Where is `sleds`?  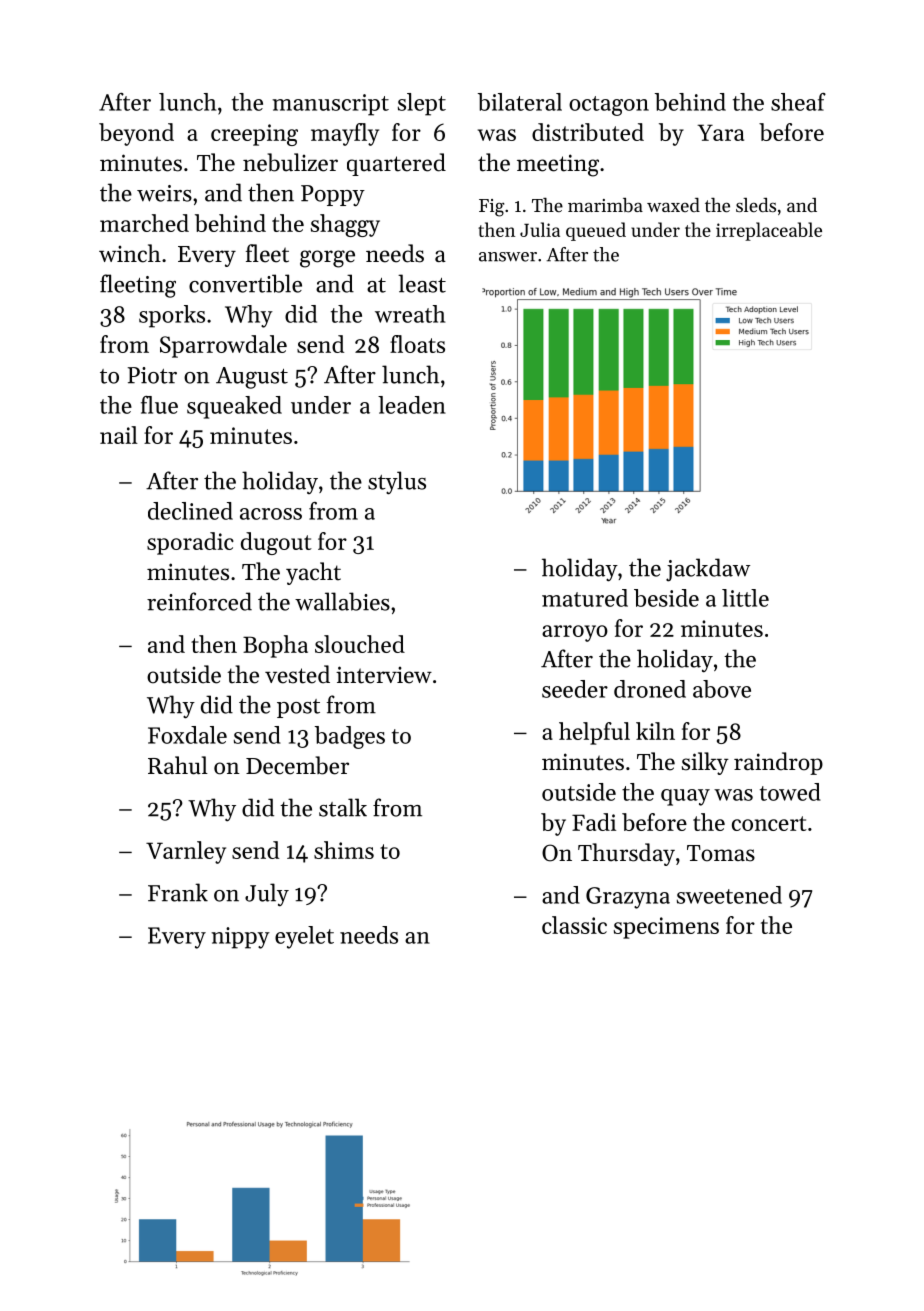
sleds is located at coordinates (756, 205).
